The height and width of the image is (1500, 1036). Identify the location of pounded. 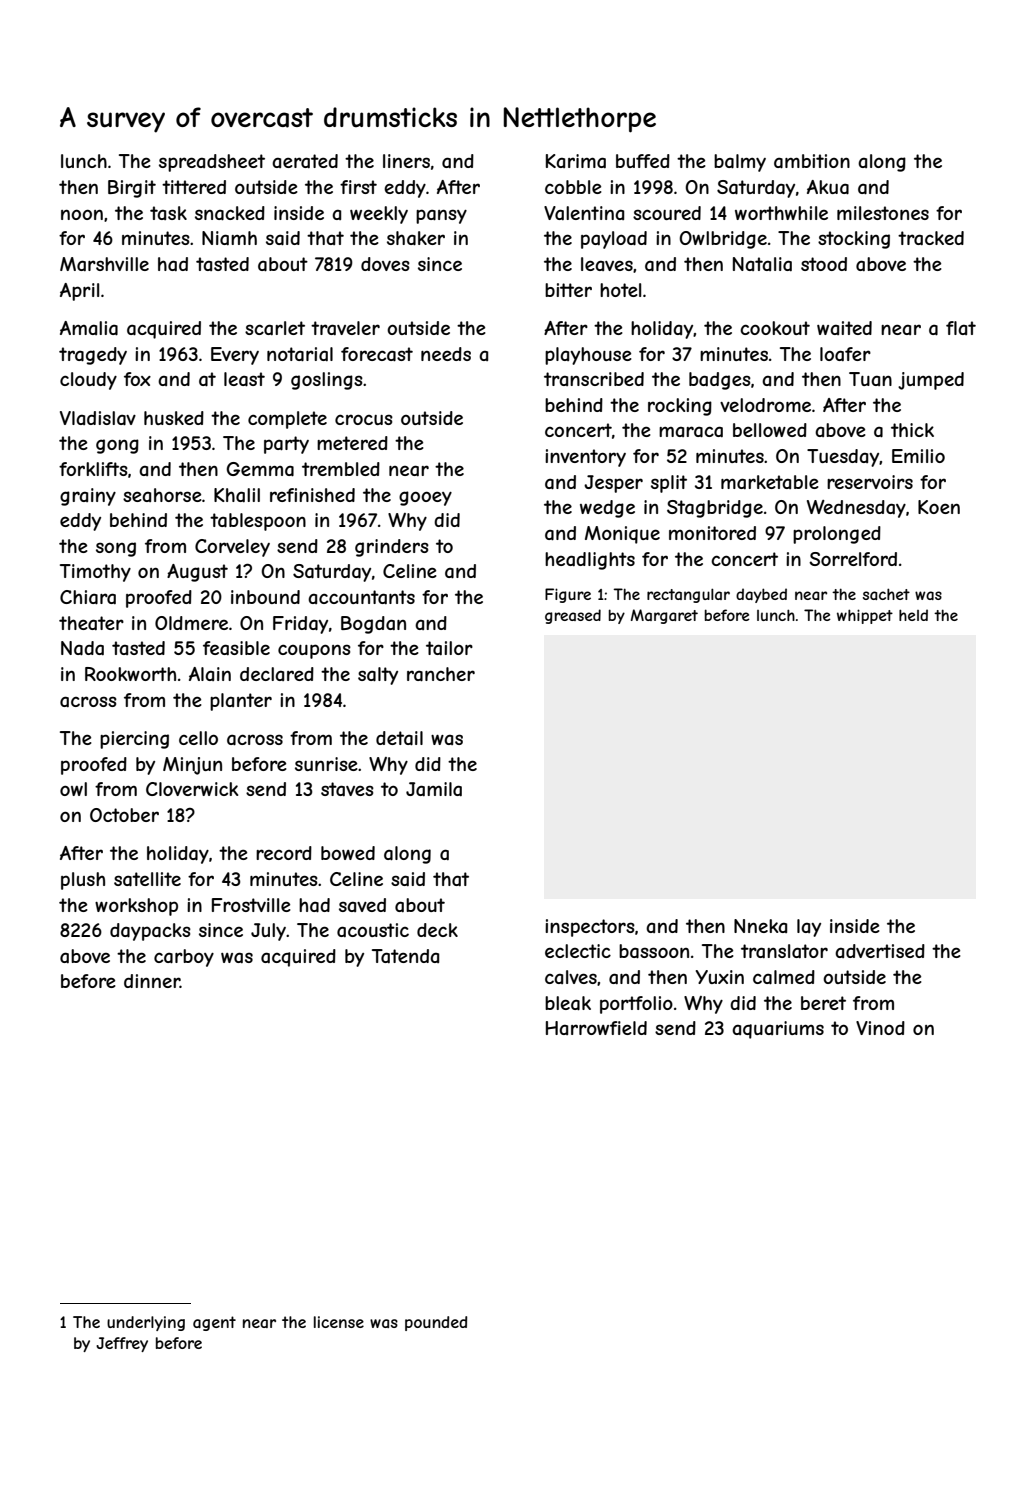
(436, 1323).
